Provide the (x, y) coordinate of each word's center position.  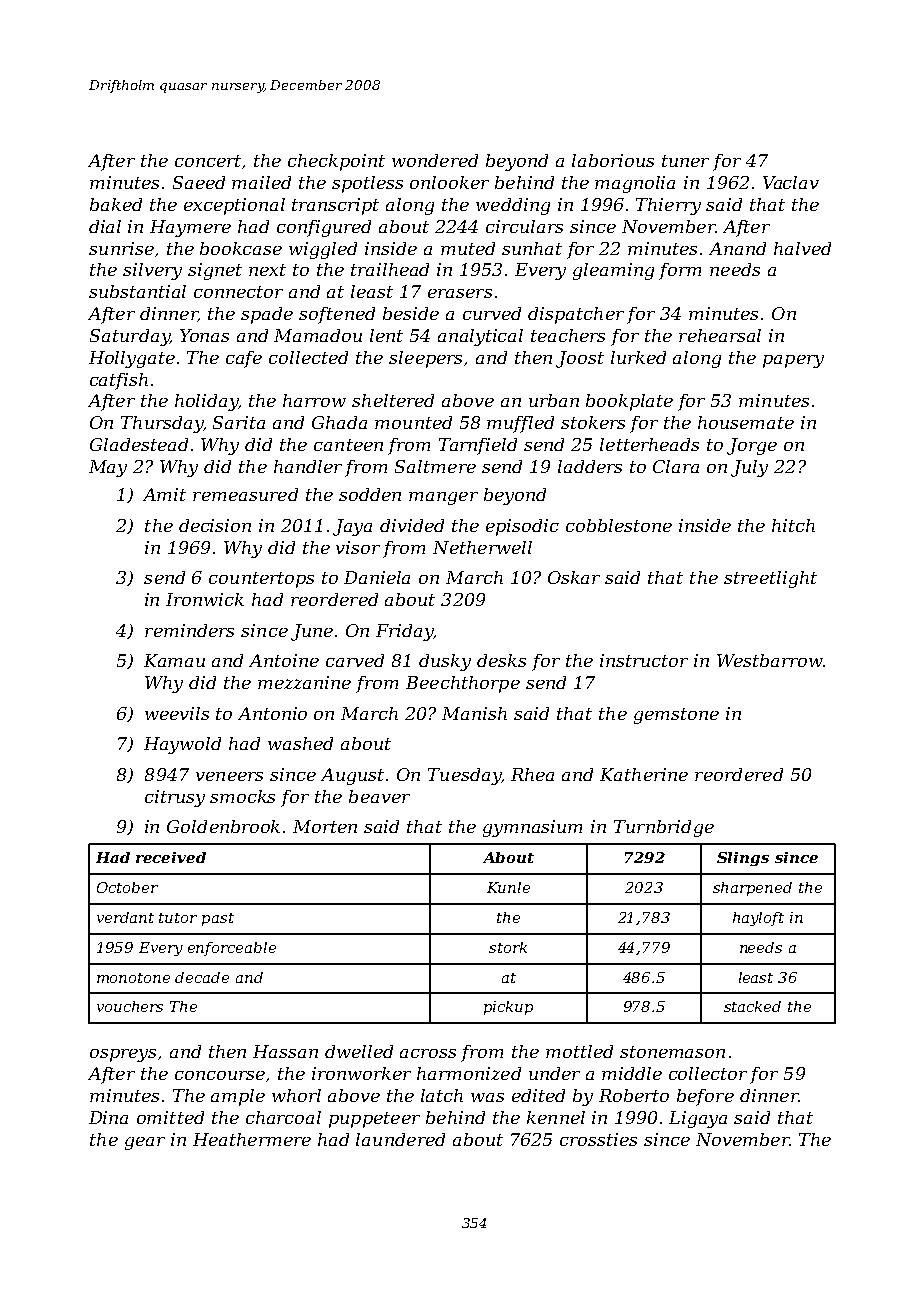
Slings (743, 859)
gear (145, 1143)
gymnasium (532, 828)
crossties (598, 1139)
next (267, 270)
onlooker (449, 182)
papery (793, 361)
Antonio (272, 713)
